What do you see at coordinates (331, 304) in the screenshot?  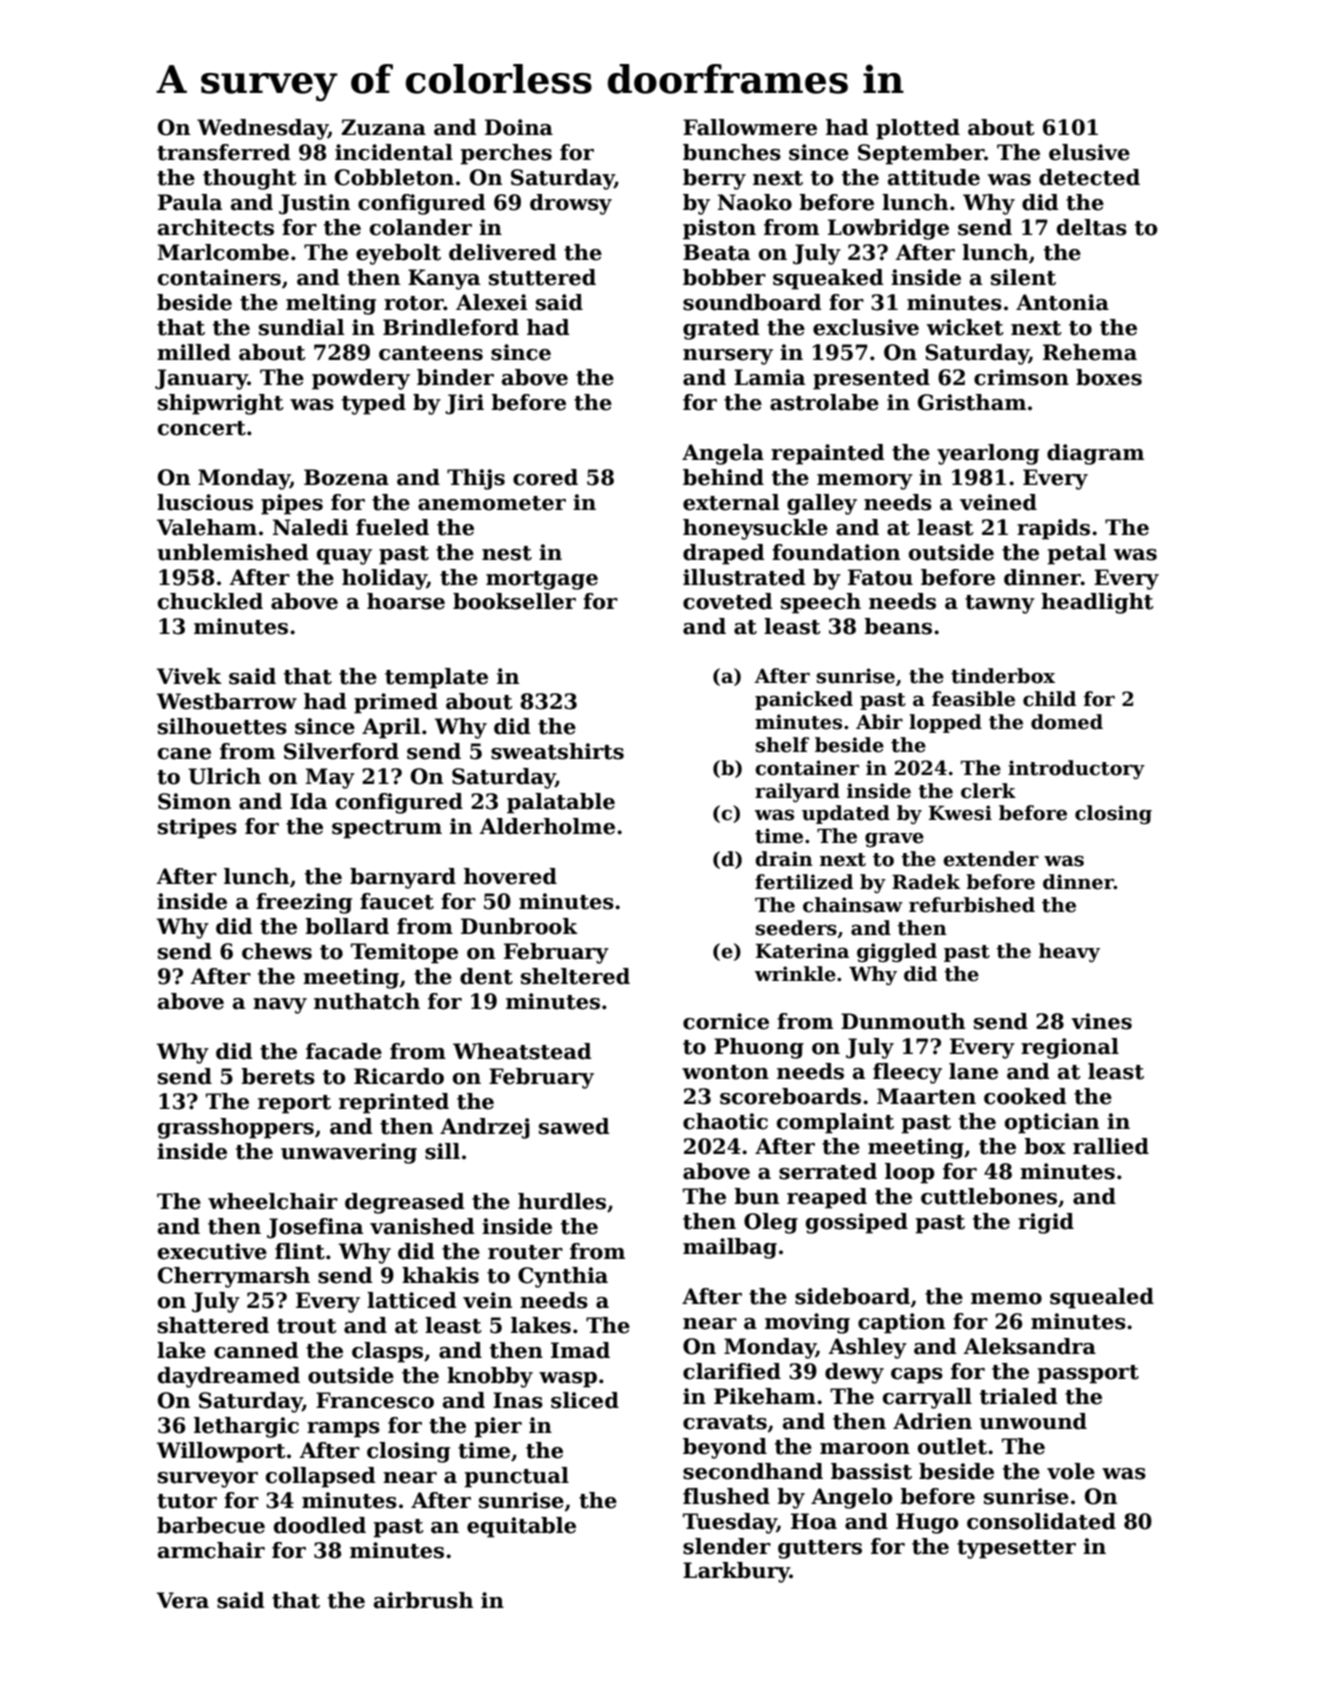 I see `melting` at bounding box center [331, 304].
